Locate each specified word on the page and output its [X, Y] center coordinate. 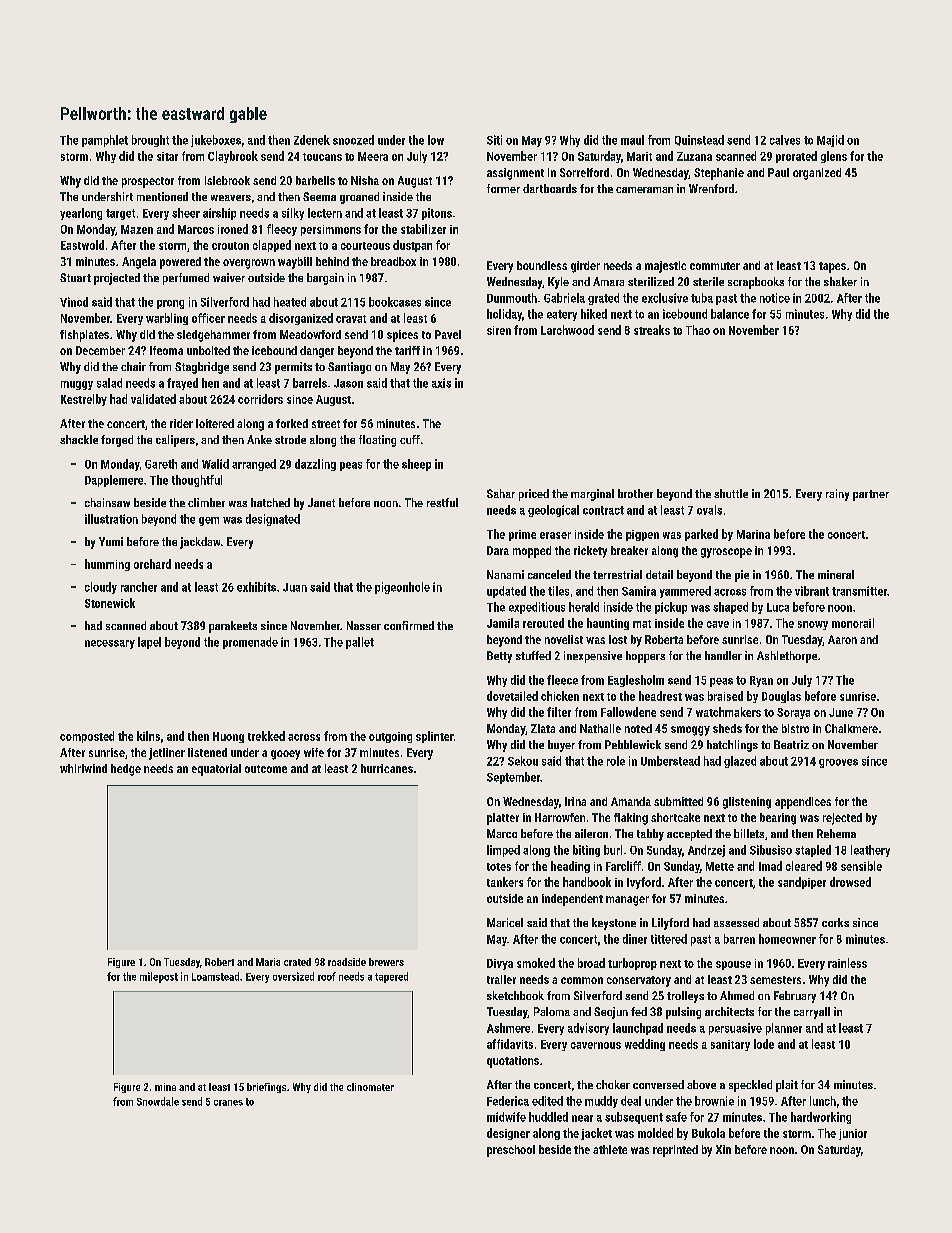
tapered [391, 977]
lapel [149, 643]
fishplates [84, 336]
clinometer [370, 1087]
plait [787, 1086]
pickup [671, 608]
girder [585, 267]
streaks [652, 330]
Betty [499, 657]
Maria [268, 962]
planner [784, 1029]
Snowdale [158, 1101]
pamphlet [105, 141]
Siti [494, 140]
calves [785, 140]
